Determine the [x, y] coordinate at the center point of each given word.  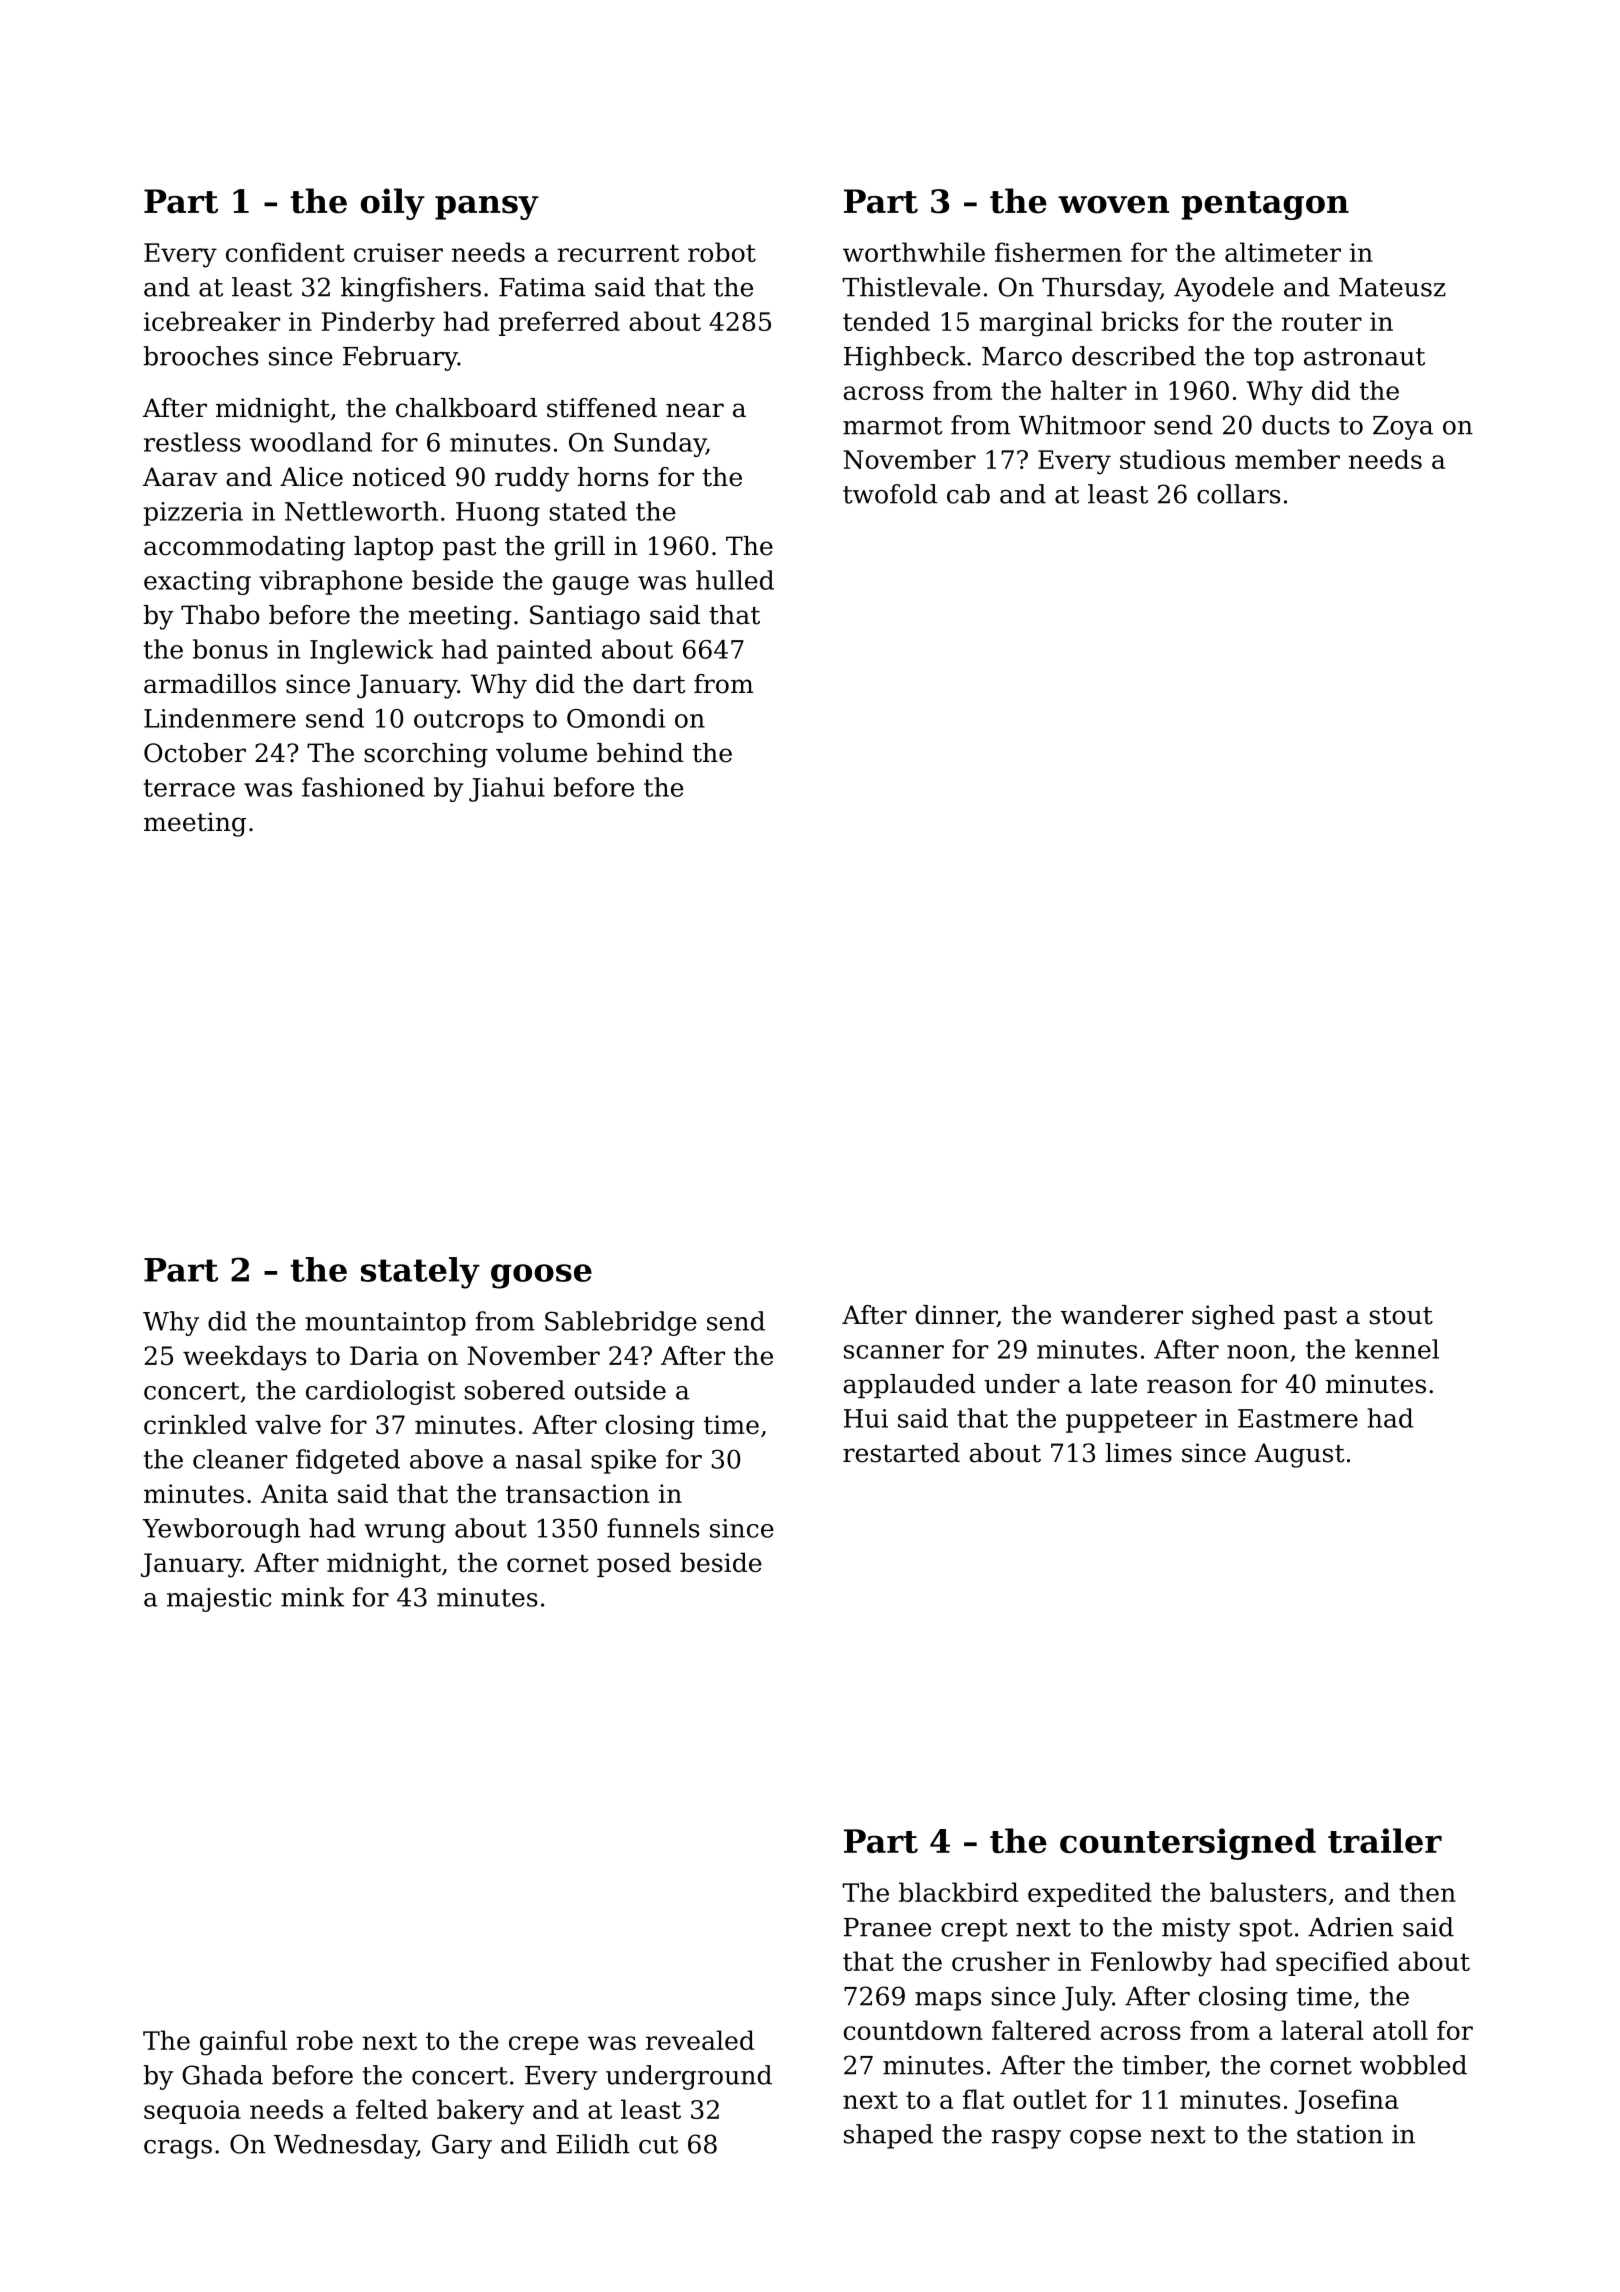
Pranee [887, 1927]
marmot [892, 426]
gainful [243, 2043]
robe [324, 2040]
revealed [700, 2040]
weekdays [245, 1358]
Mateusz [1392, 287]
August [1299, 1455]
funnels [653, 1528]
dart [659, 684]
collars [1238, 494]
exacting [197, 583]
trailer [1385, 1840]
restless [192, 442]
